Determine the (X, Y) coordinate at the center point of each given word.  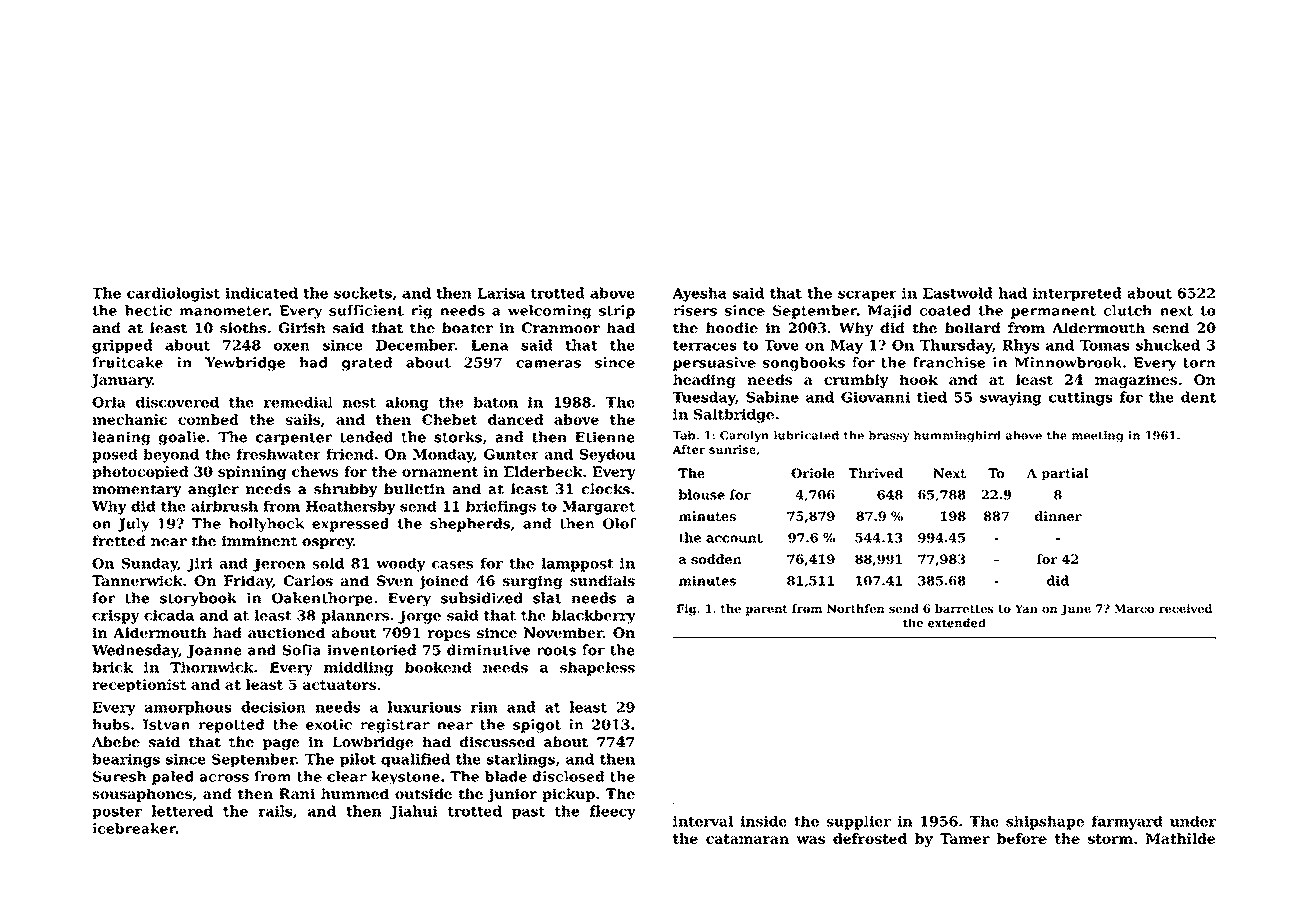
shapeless (597, 669)
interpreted (1077, 294)
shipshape (1045, 823)
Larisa (501, 293)
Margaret (598, 508)
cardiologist (173, 294)
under (1193, 821)
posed (115, 456)
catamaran (747, 839)
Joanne (214, 651)
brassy (889, 436)
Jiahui (414, 812)
